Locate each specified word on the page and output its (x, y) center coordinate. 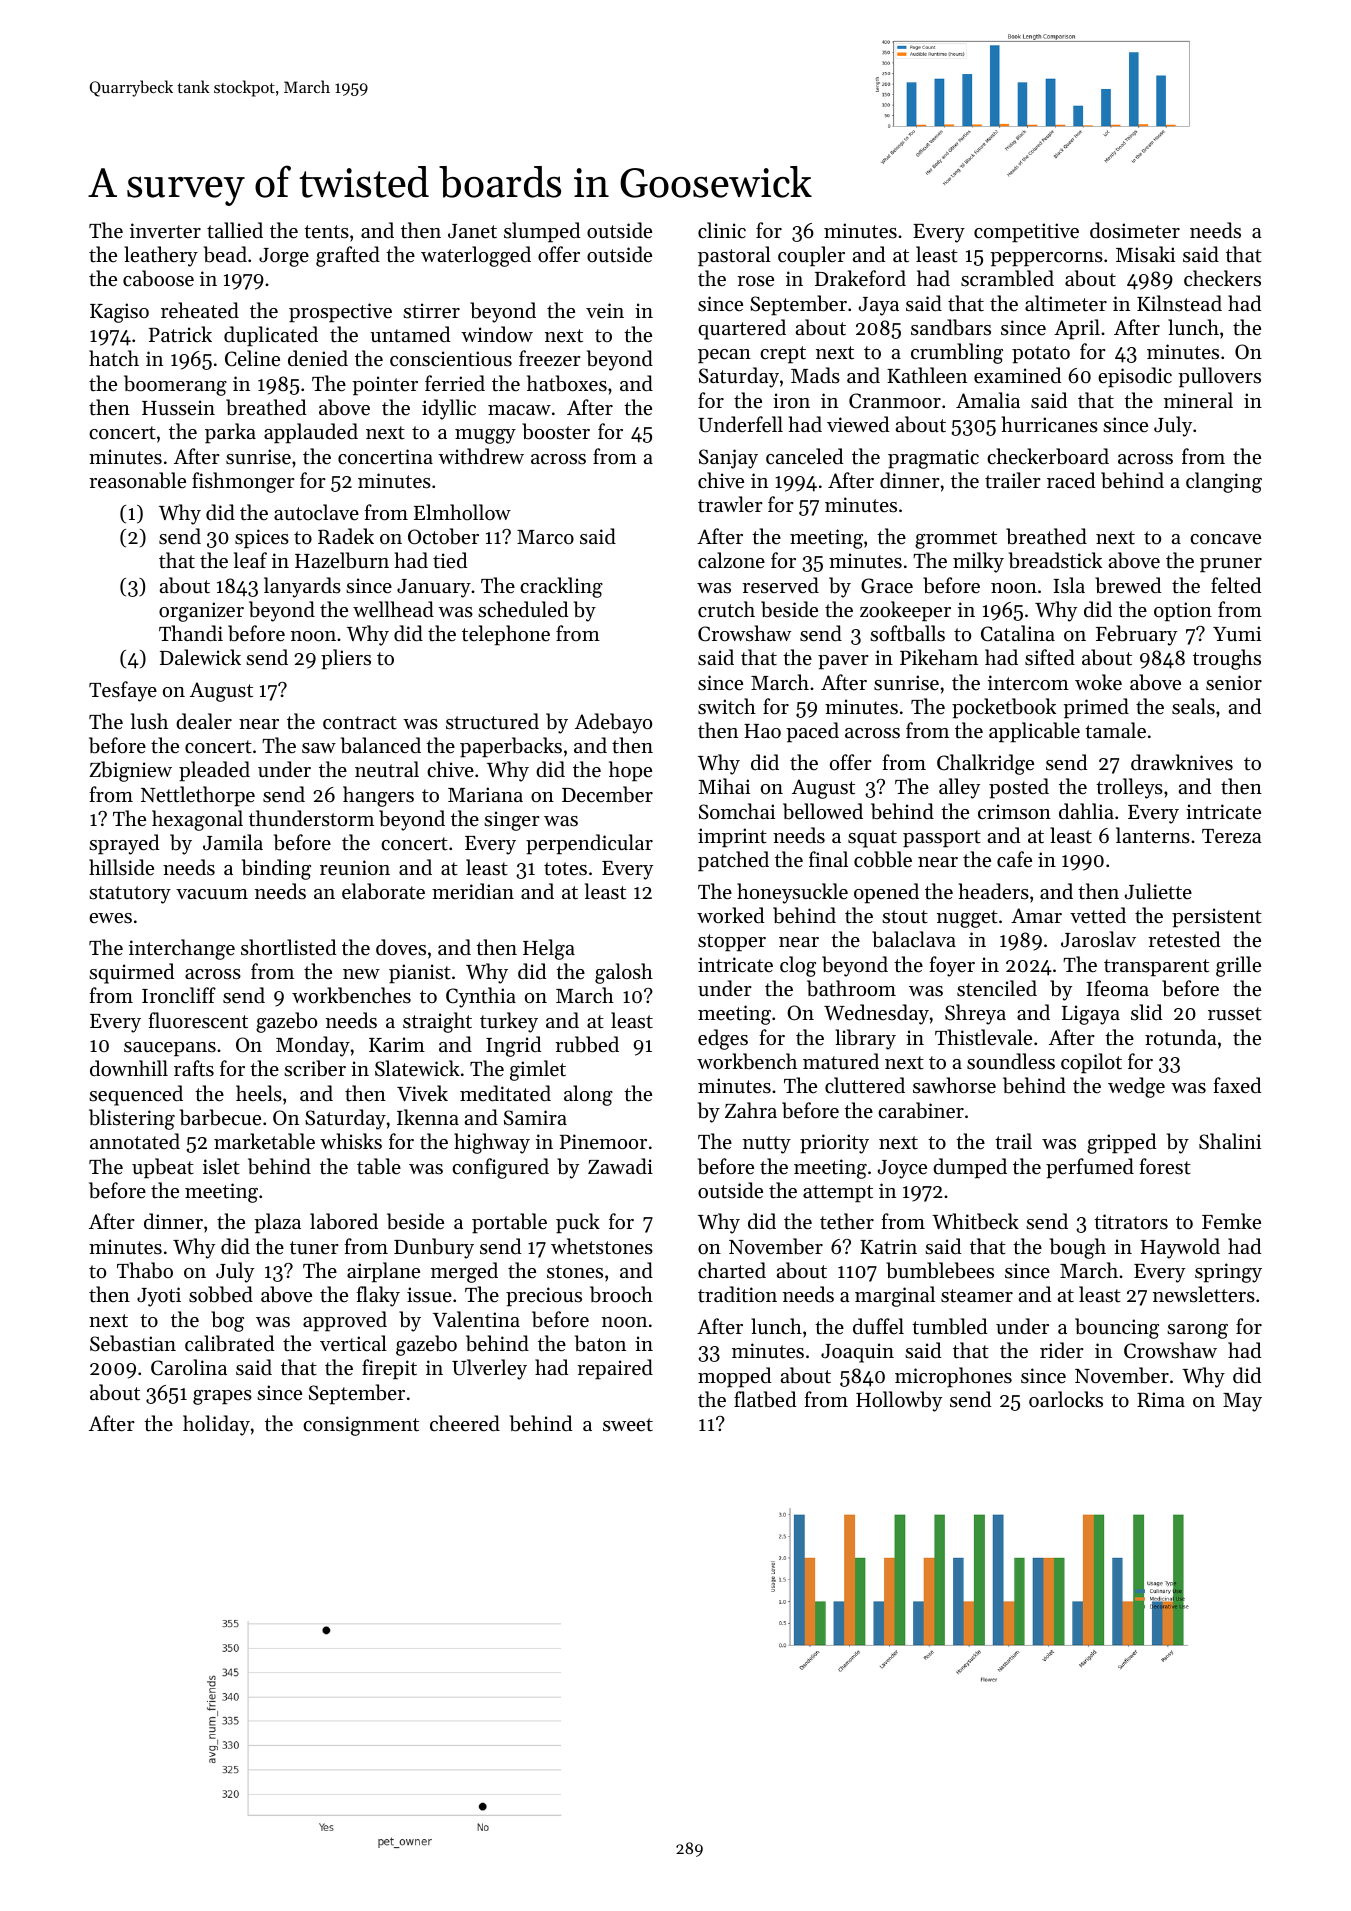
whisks (351, 1141)
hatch (114, 358)
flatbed (765, 1399)
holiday (216, 1425)
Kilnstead (1179, 303)
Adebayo (613, 723)
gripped (1121, 1143)
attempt (838, 1194)
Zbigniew (130, 771)
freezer (550, 358)
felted (1236, 585)
